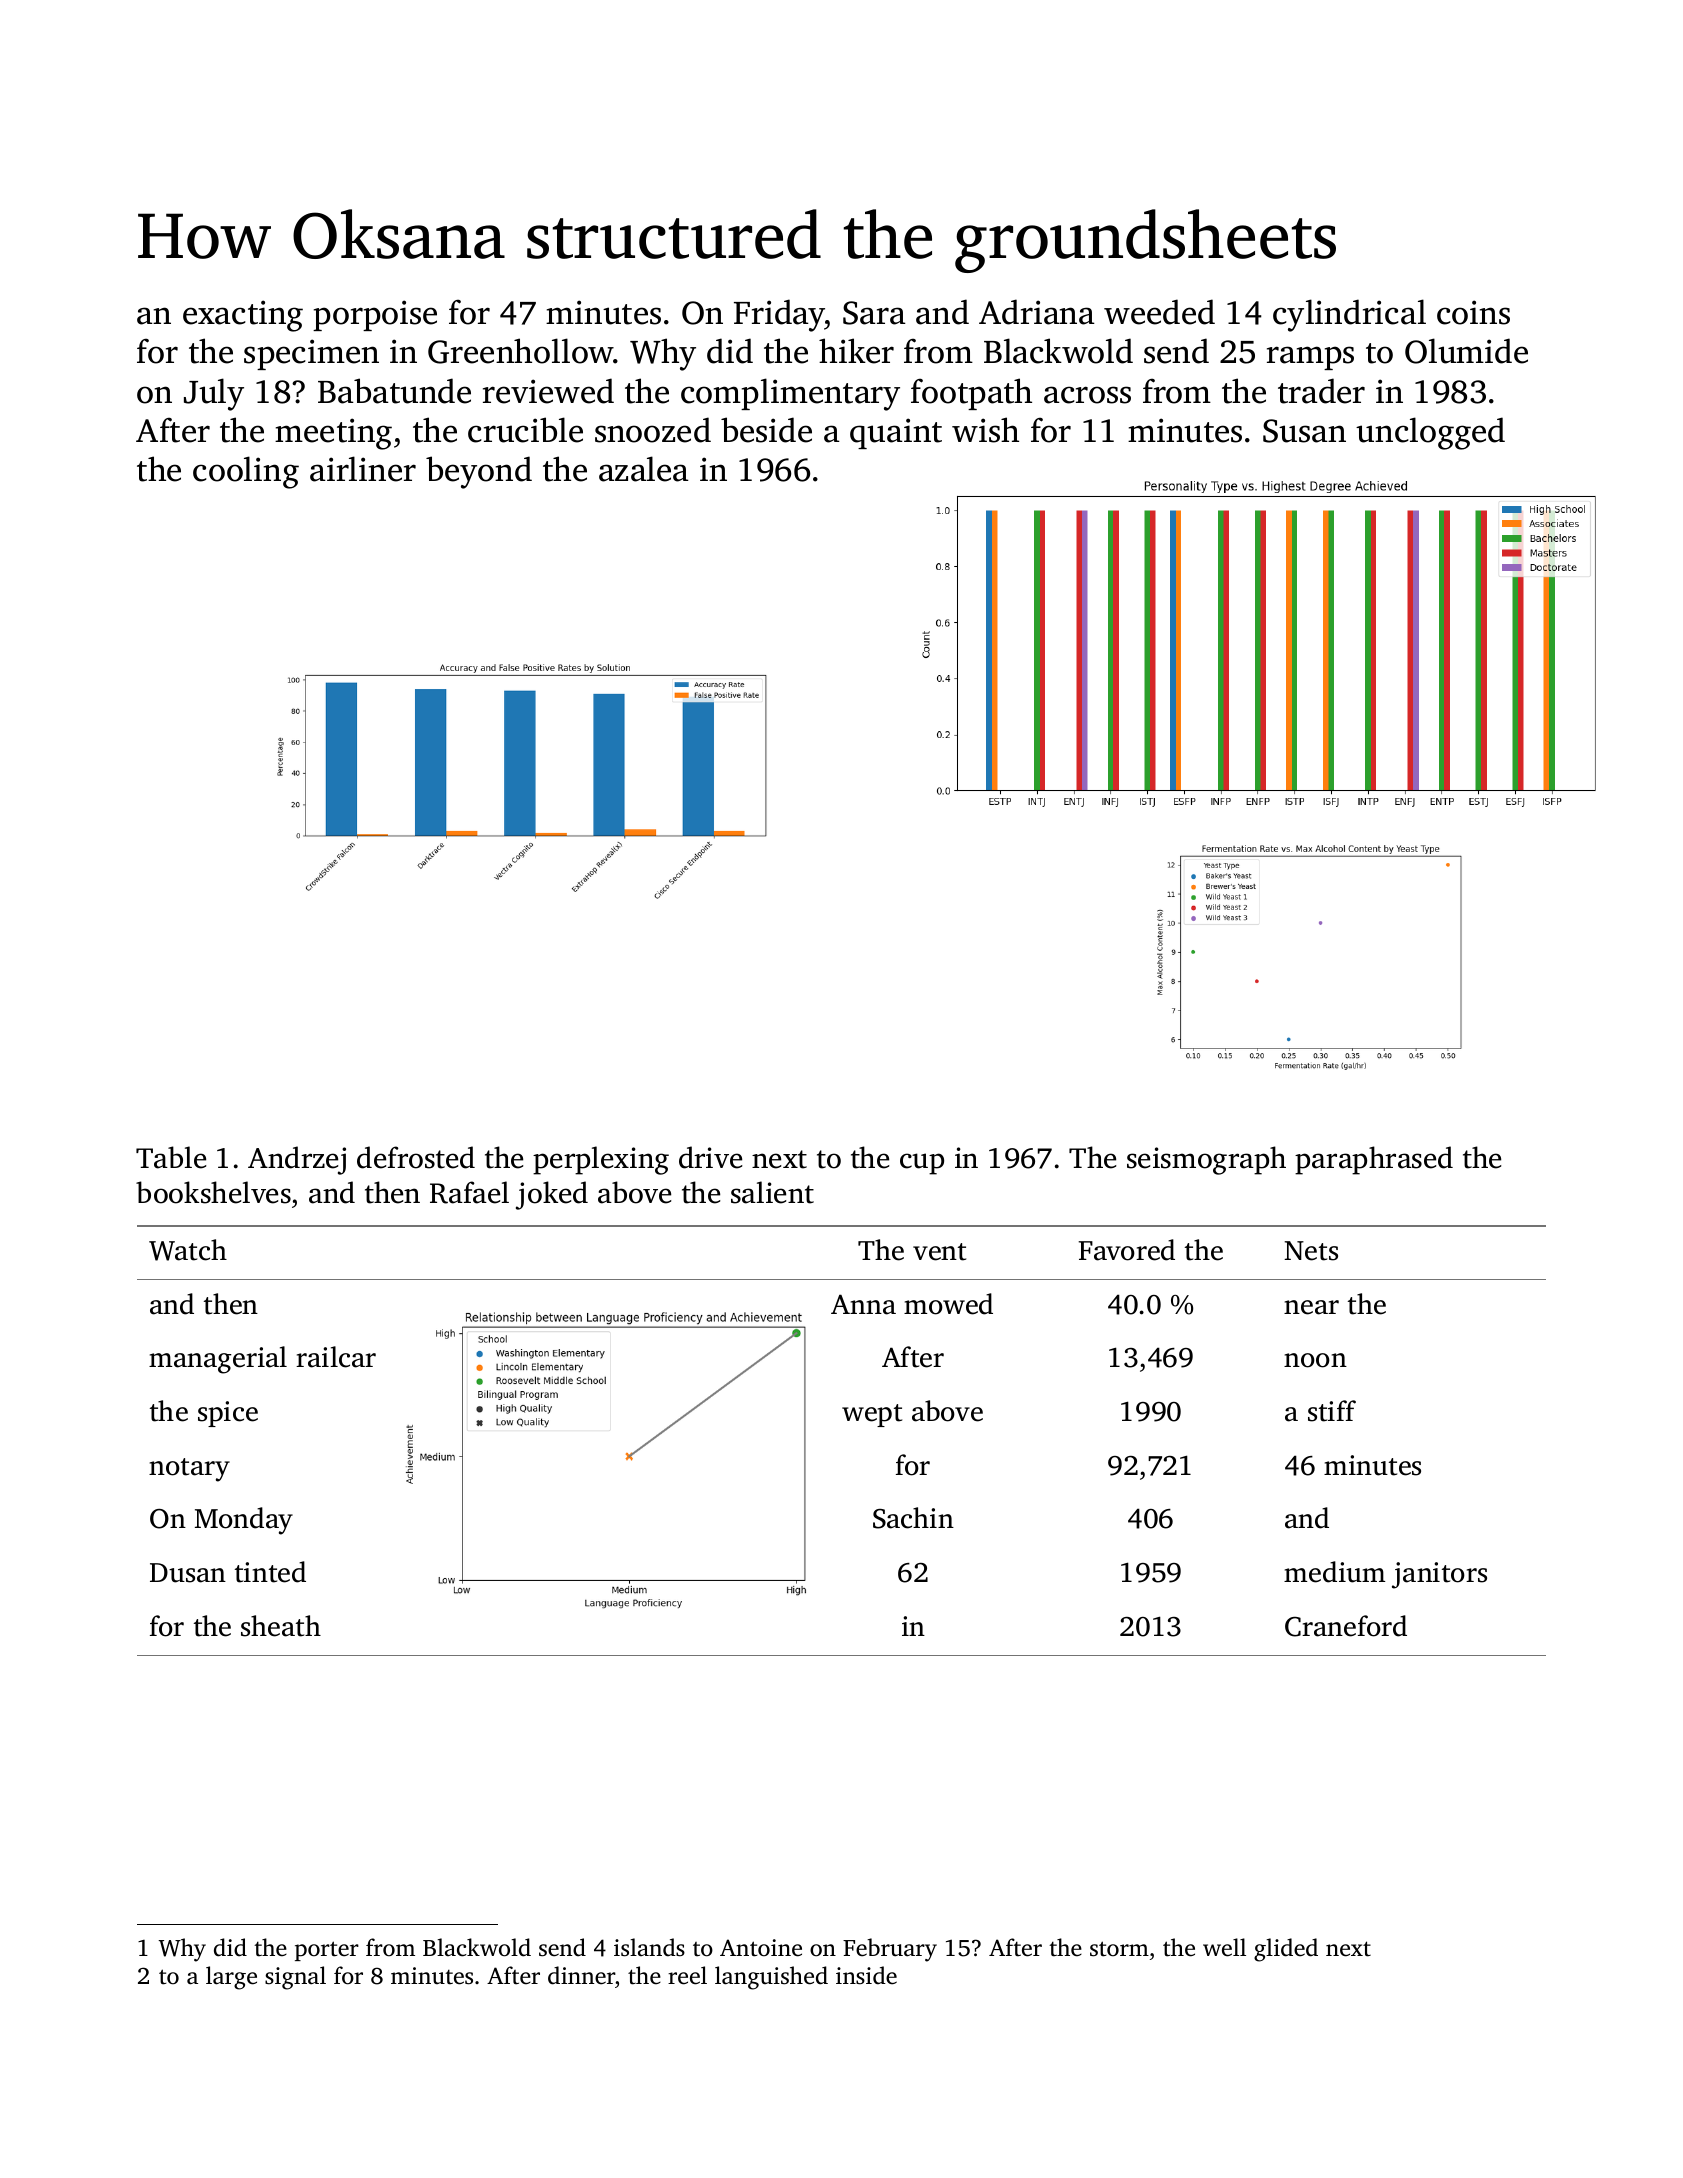 The image size is (1683, 2178). Describe the element at coordinates (394, 391) in the screenshot. I see `Babatunde` at that location.
